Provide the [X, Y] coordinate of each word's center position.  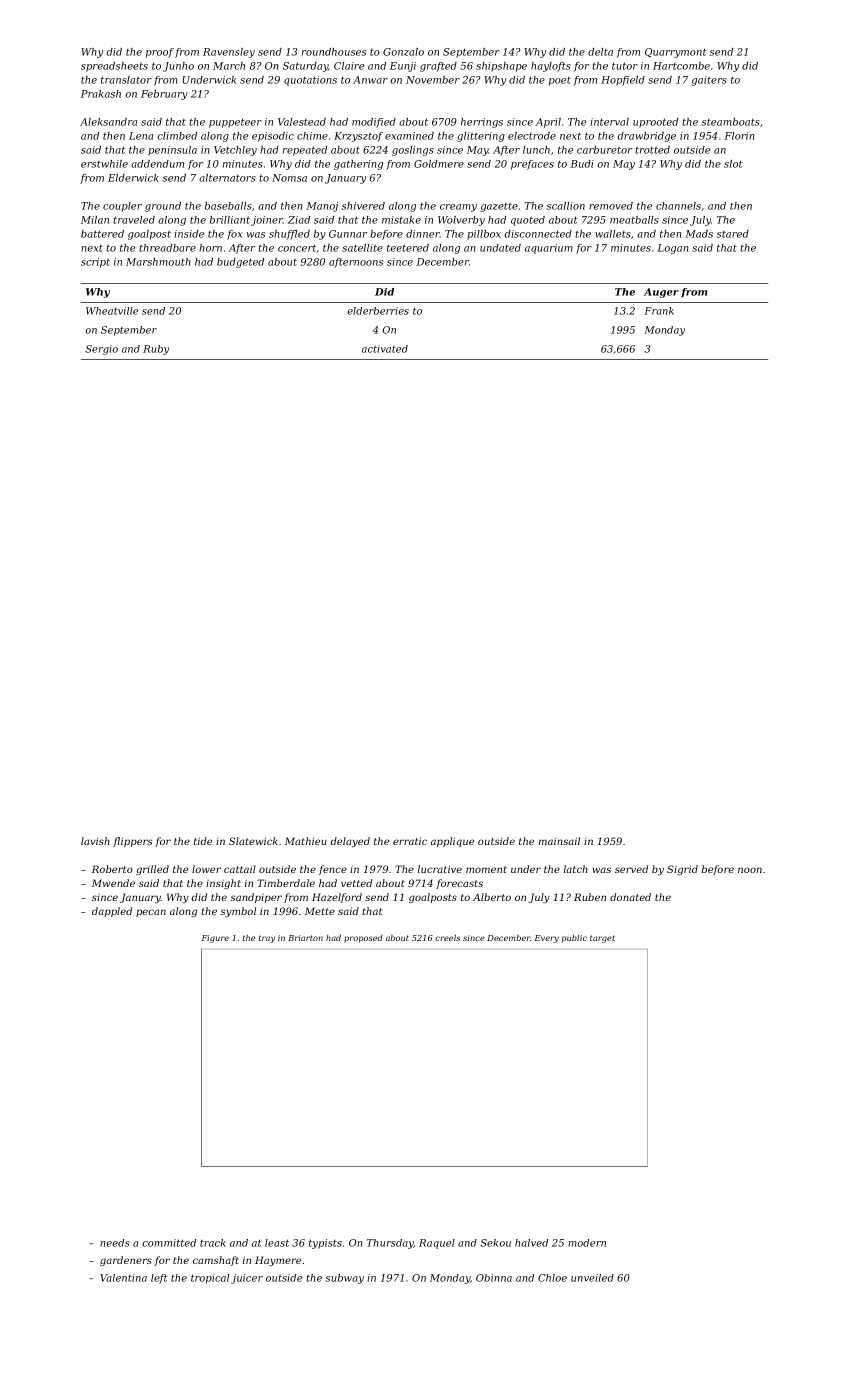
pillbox [484, 235]
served [631, 869]
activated [385, 349]
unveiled [592, 1278]
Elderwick [133, 178]
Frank [659, 311]
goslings [413, 151]
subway [344, 1279]
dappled [112, 912]
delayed [350, 842]
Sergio [101, 350]
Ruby [156, 350]
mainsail [559, 841]
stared [732, 234]
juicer [247, 1279]
